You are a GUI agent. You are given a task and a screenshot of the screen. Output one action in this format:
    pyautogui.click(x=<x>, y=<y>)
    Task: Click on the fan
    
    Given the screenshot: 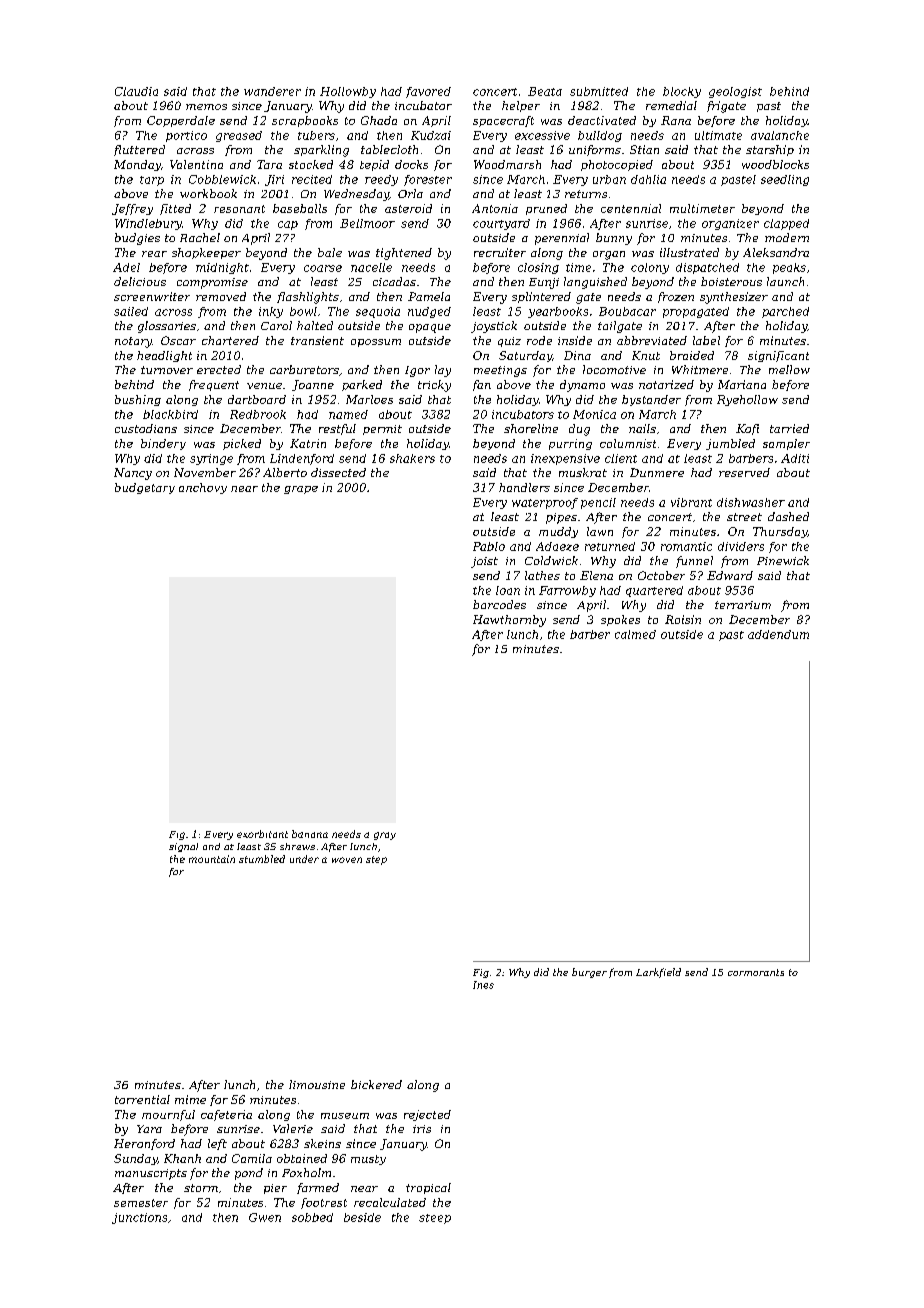 What is the action you would take?
    pyautogui.click(x=482, y=385)
